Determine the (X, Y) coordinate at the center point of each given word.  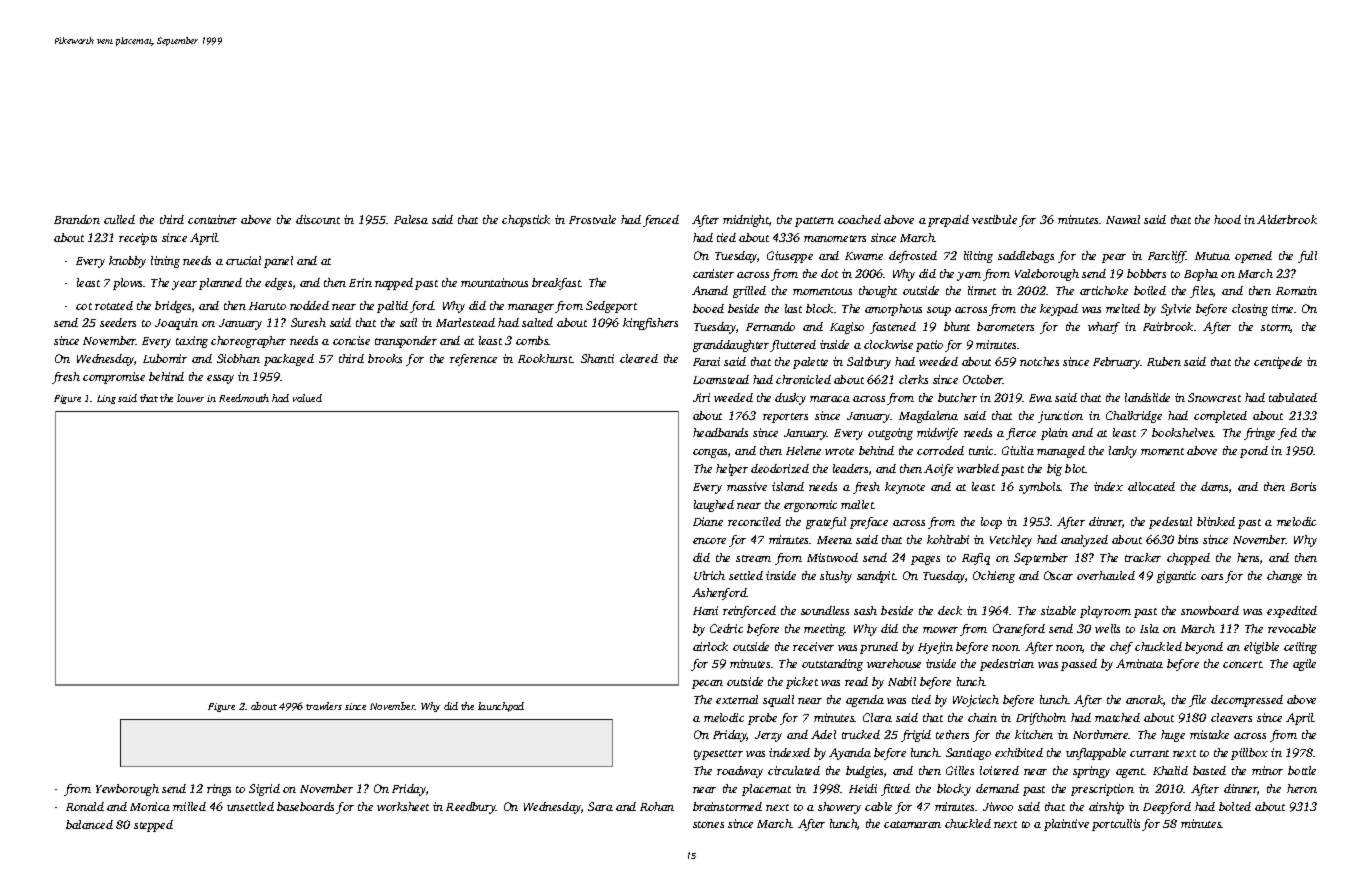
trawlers (324, 706)
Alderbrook (1287, 219)
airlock (710, 646)
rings (219, 790)
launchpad (501, 707)
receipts (138, 239)
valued (307, 398)
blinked (1216, 521)
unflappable (1096, 754)
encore (709, 541)
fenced (661, 221)
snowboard (1210, 610)
